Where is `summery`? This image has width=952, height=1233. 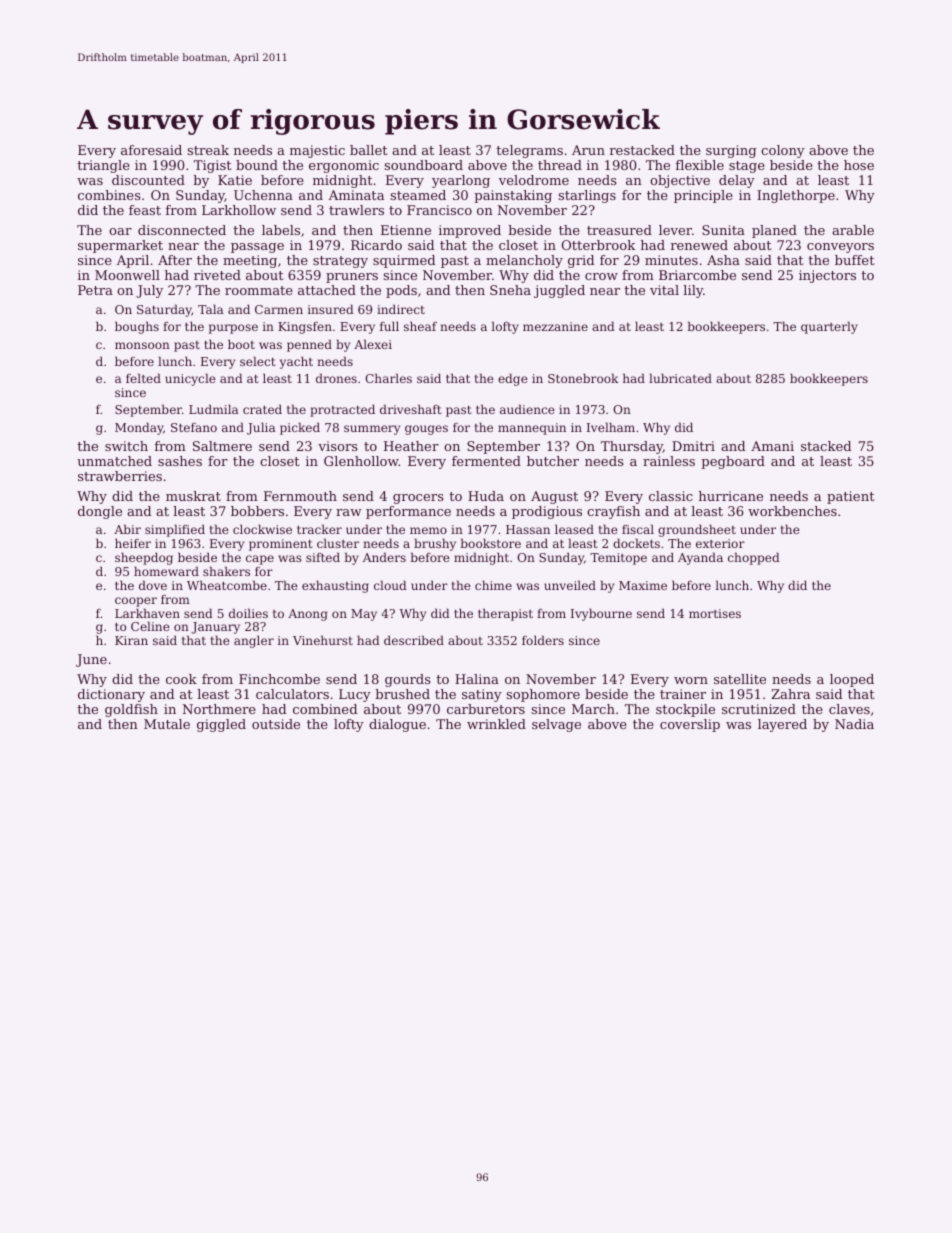
summery is located at coordinates (372, 430).
